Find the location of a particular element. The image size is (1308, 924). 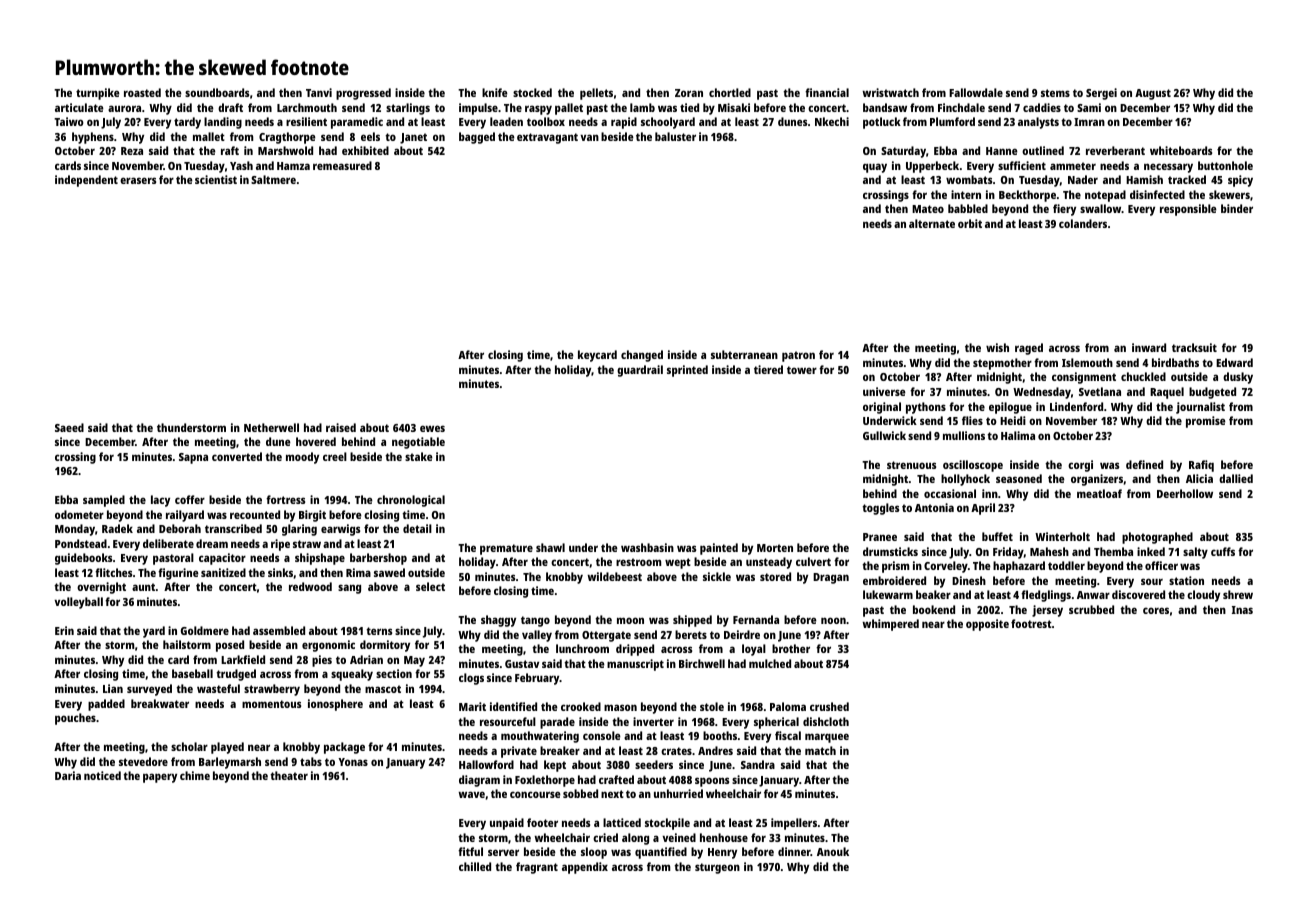

appendix is located at coordinates (585, 868).
